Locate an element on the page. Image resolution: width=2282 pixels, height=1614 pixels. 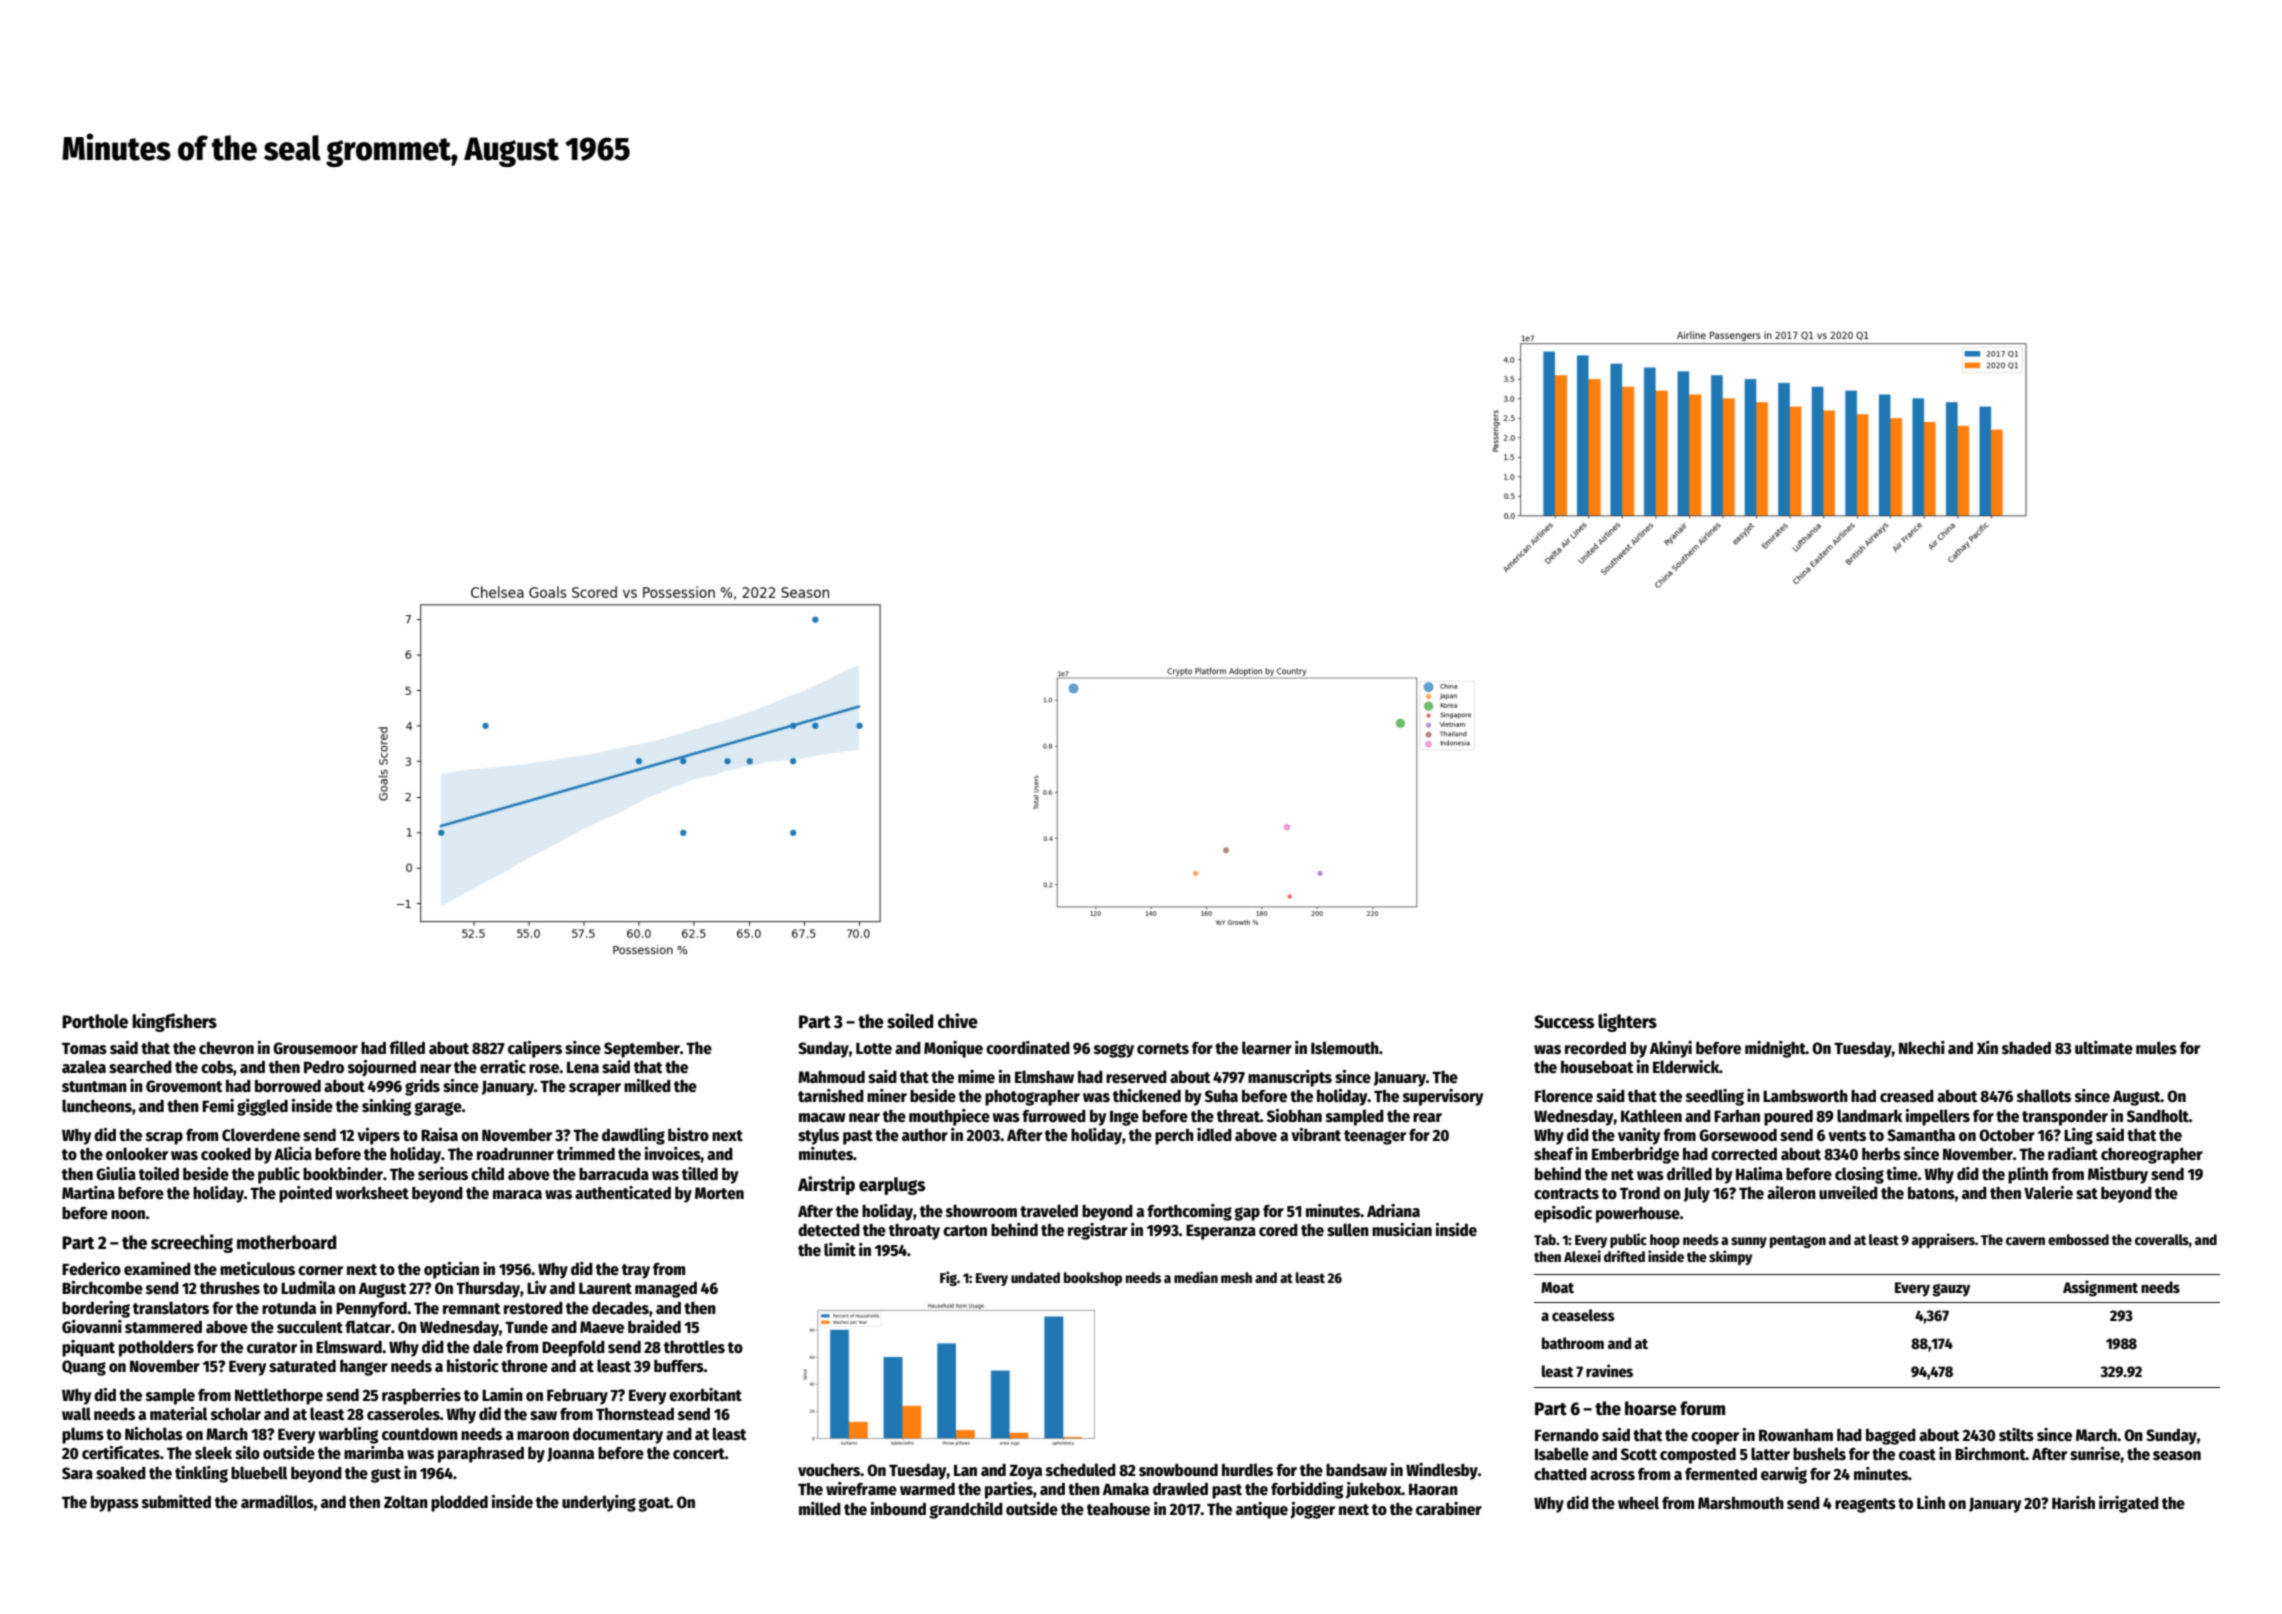
borrowed is located at coordinates (288, 1086).
